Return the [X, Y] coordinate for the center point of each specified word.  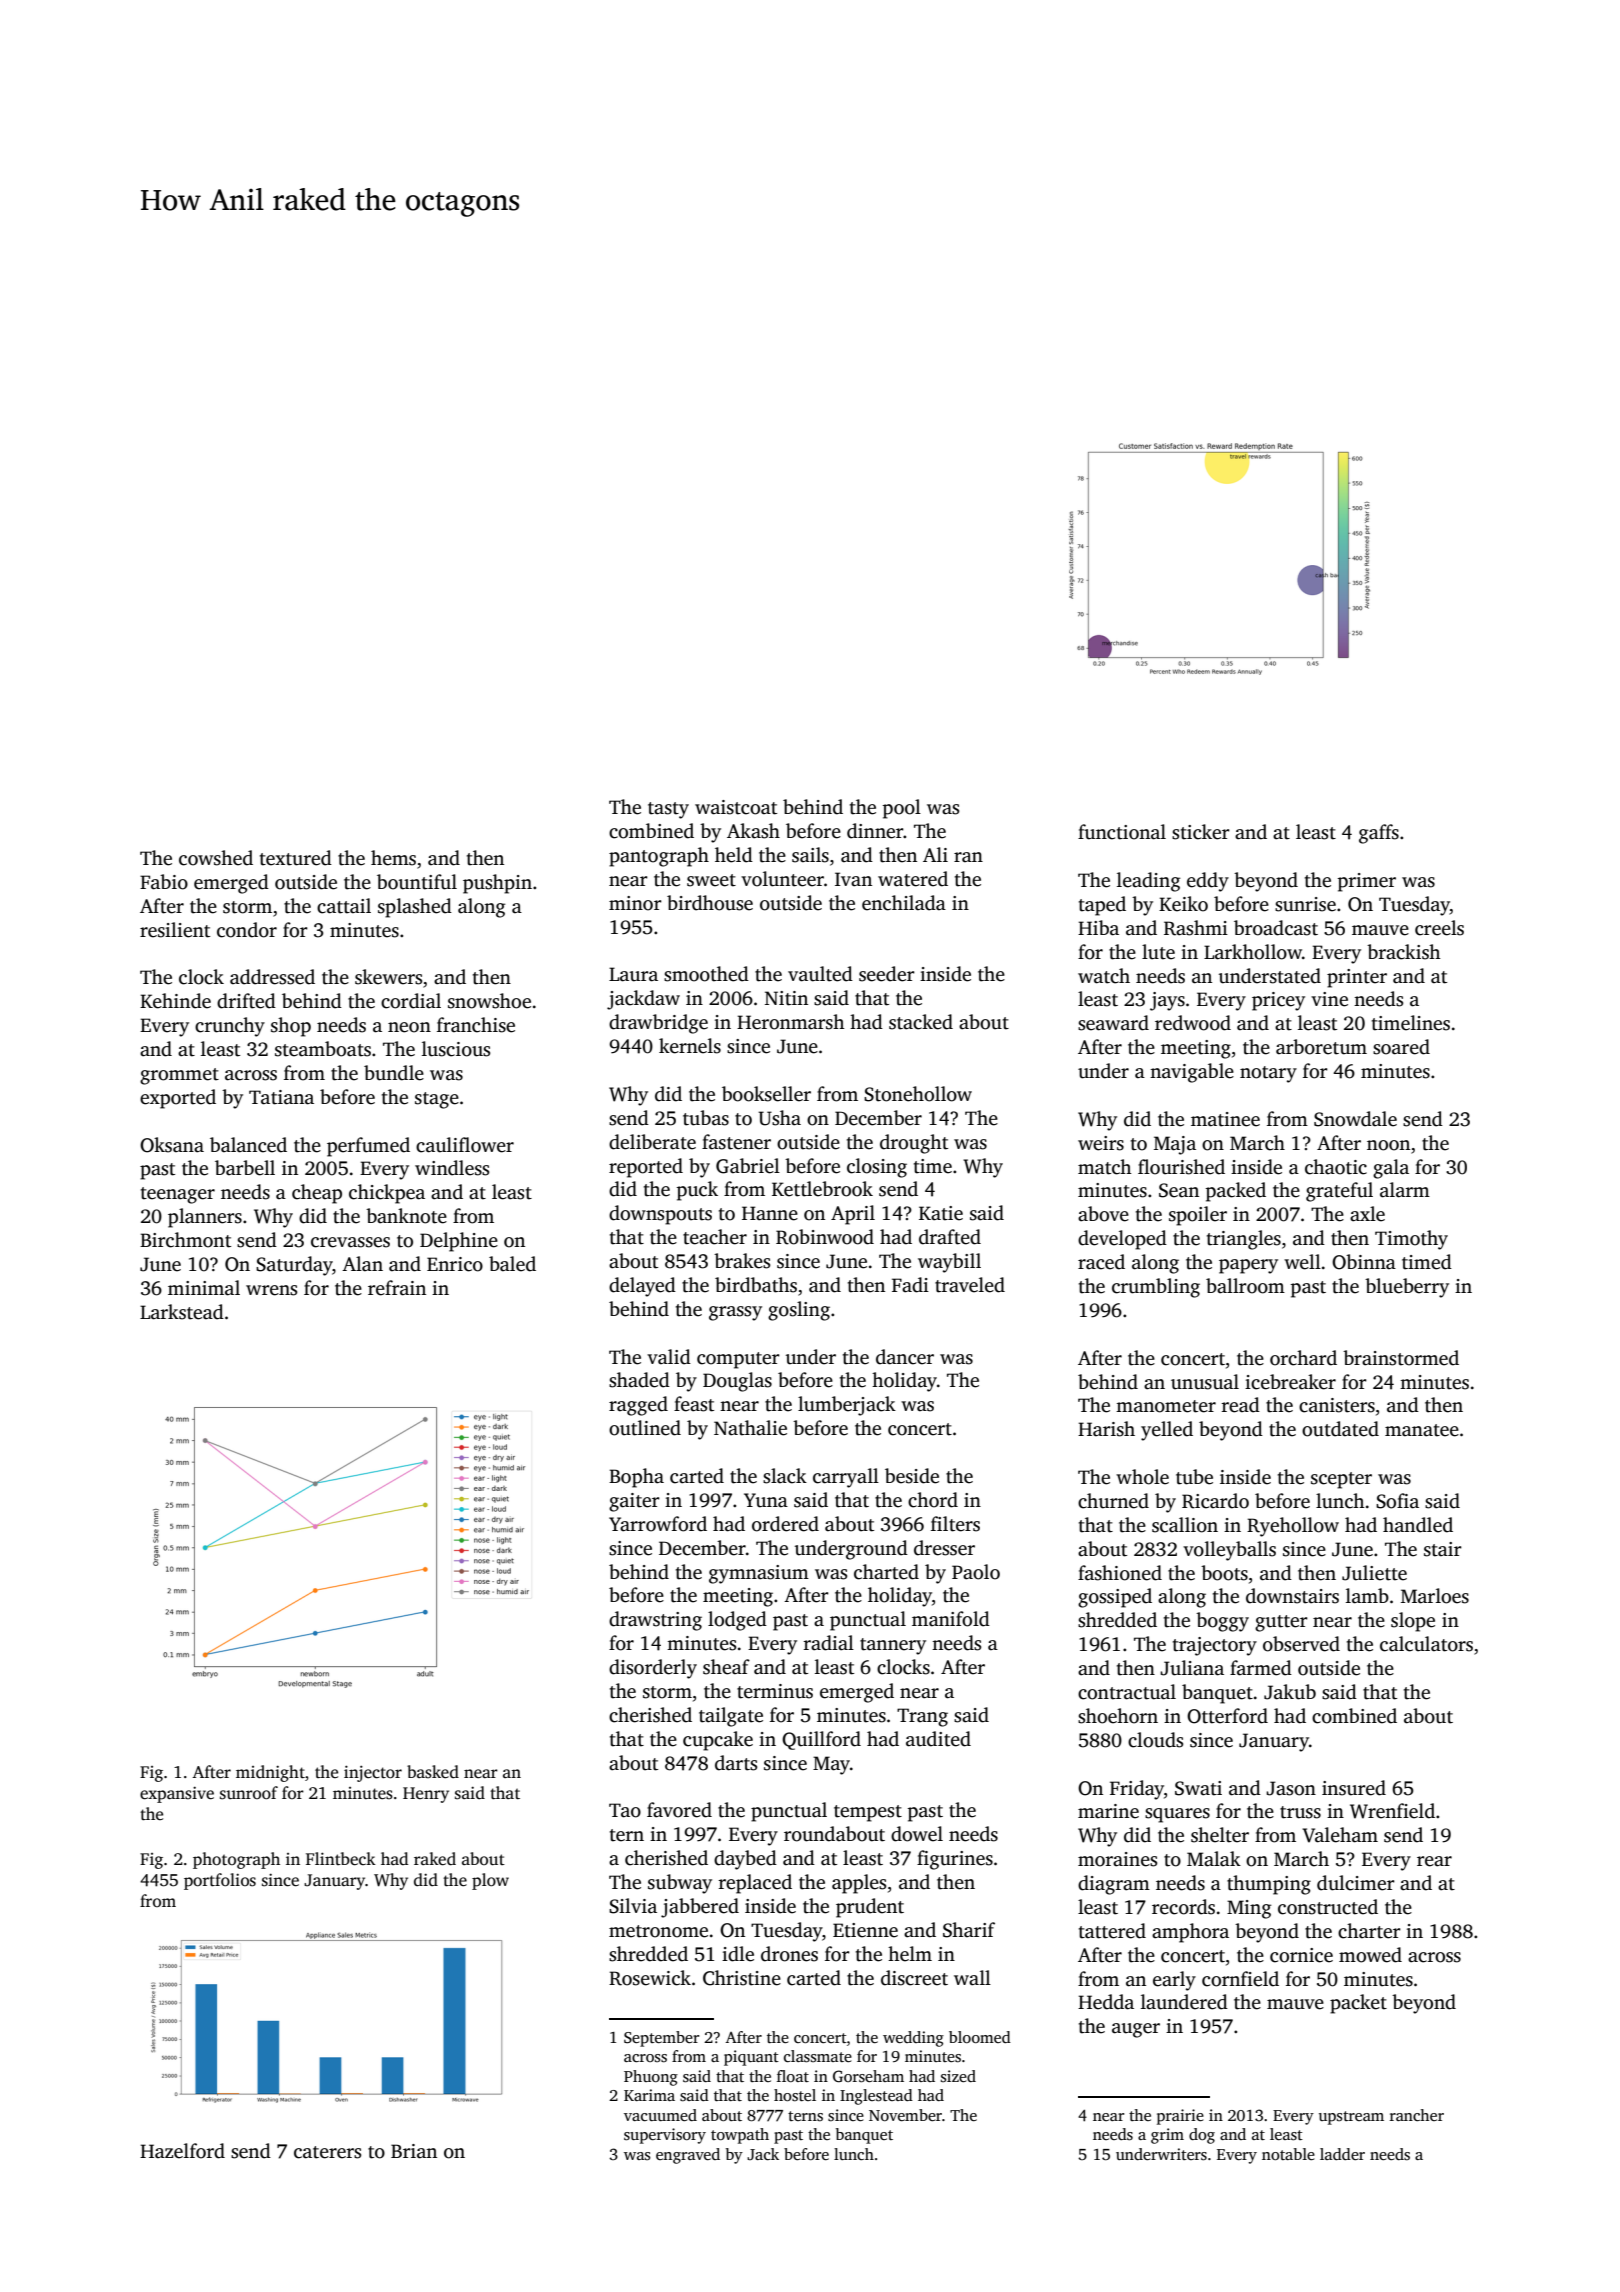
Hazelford [182, 2151]
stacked [921, 1022]
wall [972, 1978]
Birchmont [185, 1240]
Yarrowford [658, 1524]
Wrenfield [1392, 1811]
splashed [415, 908]
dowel [917, 1834]
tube [1194, 1477]
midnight [270, 1773]
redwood [1193, 1023]
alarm [1405, 1190]
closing [877, 1168]
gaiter [634, 1502]
